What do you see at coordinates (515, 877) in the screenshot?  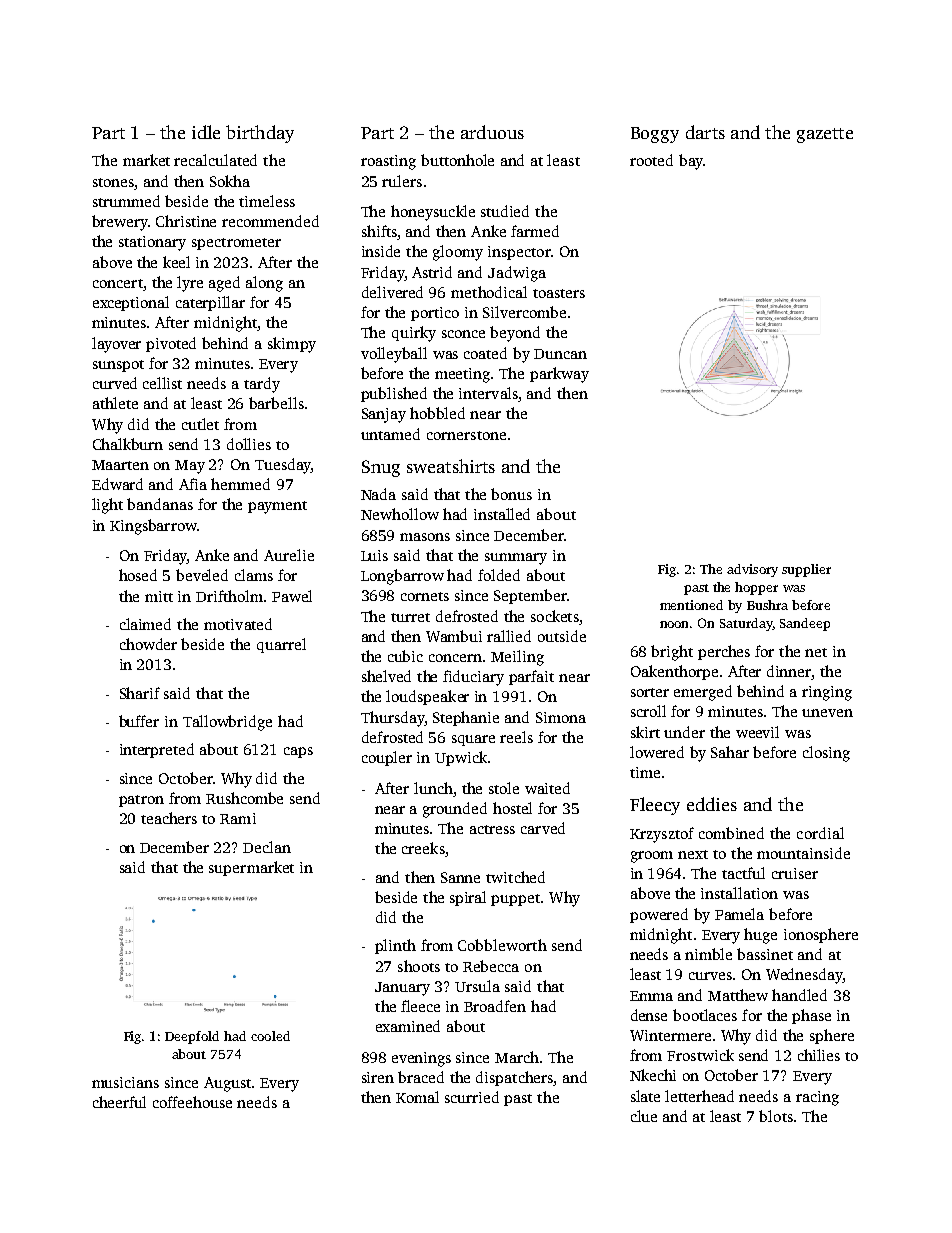 I see `twitched` at bounding box center [515, 877].
